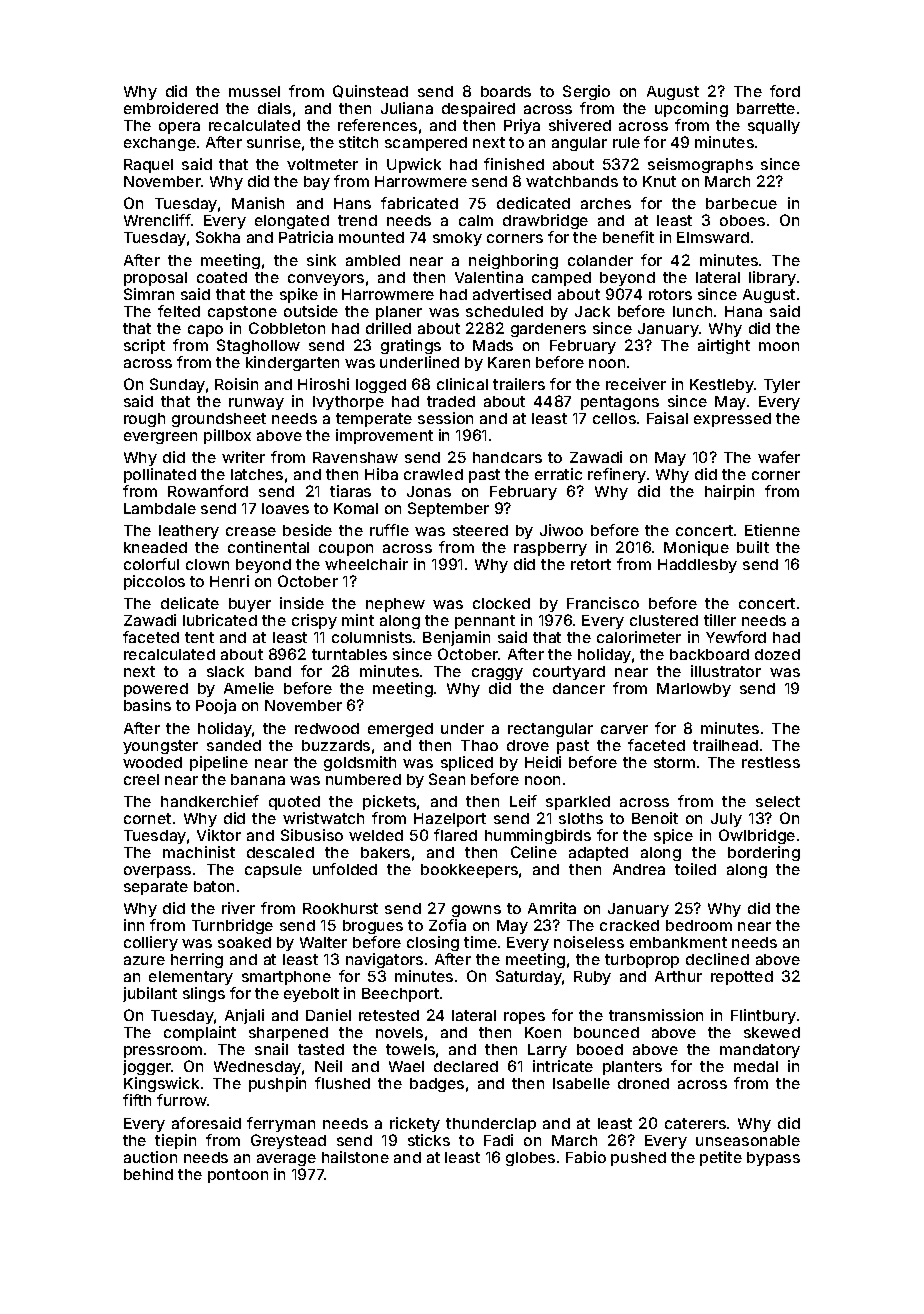 This screenshot has width=924, height=1314. Describe the element at coordinates (350, 491) in the screenshot. I see `tiaras` at that location.
